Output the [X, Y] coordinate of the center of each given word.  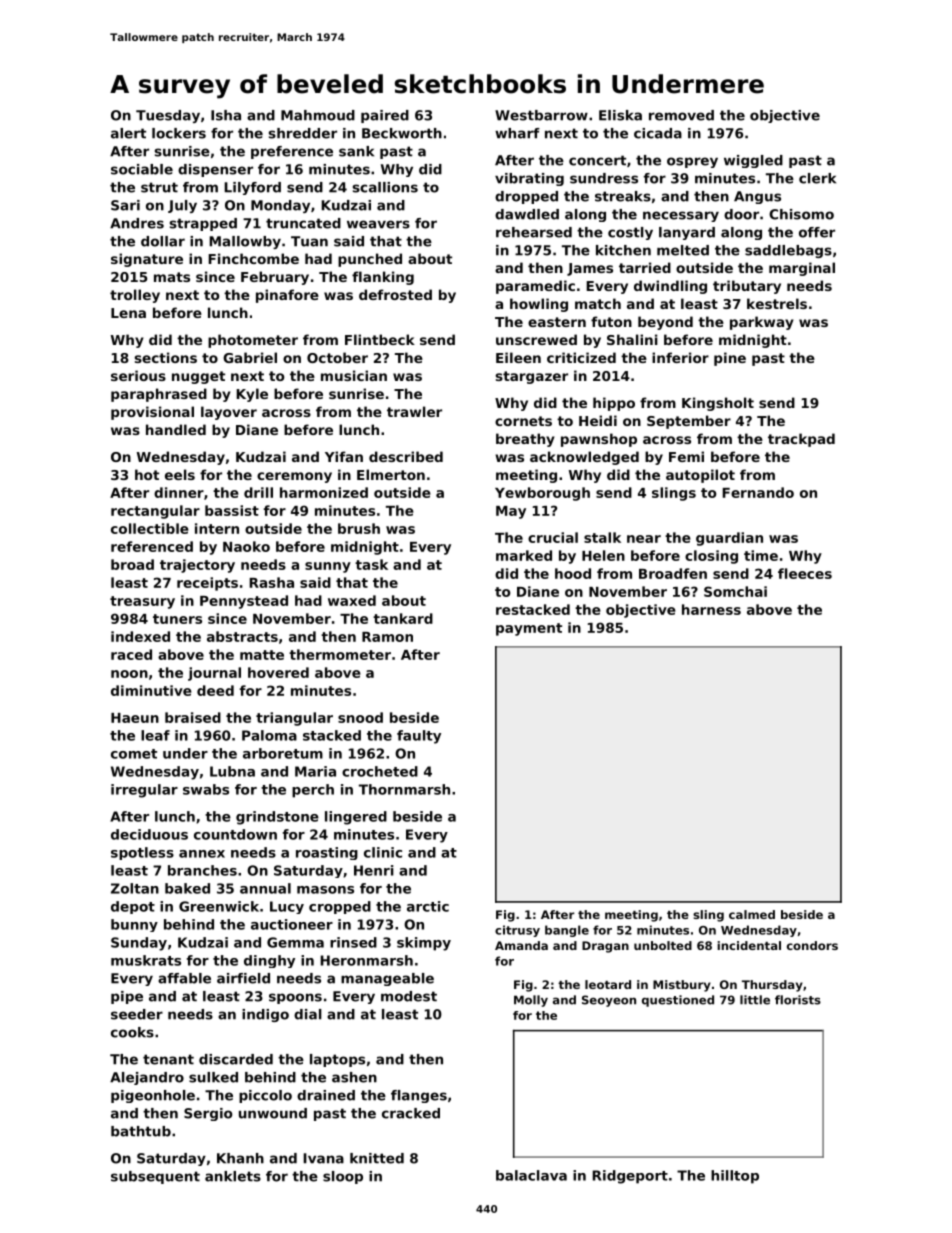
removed [681, 115]
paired [385, 116]
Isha [226, 115]
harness [711, 609]
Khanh [240, 1158]
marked [524, 555]
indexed [140, 636]
